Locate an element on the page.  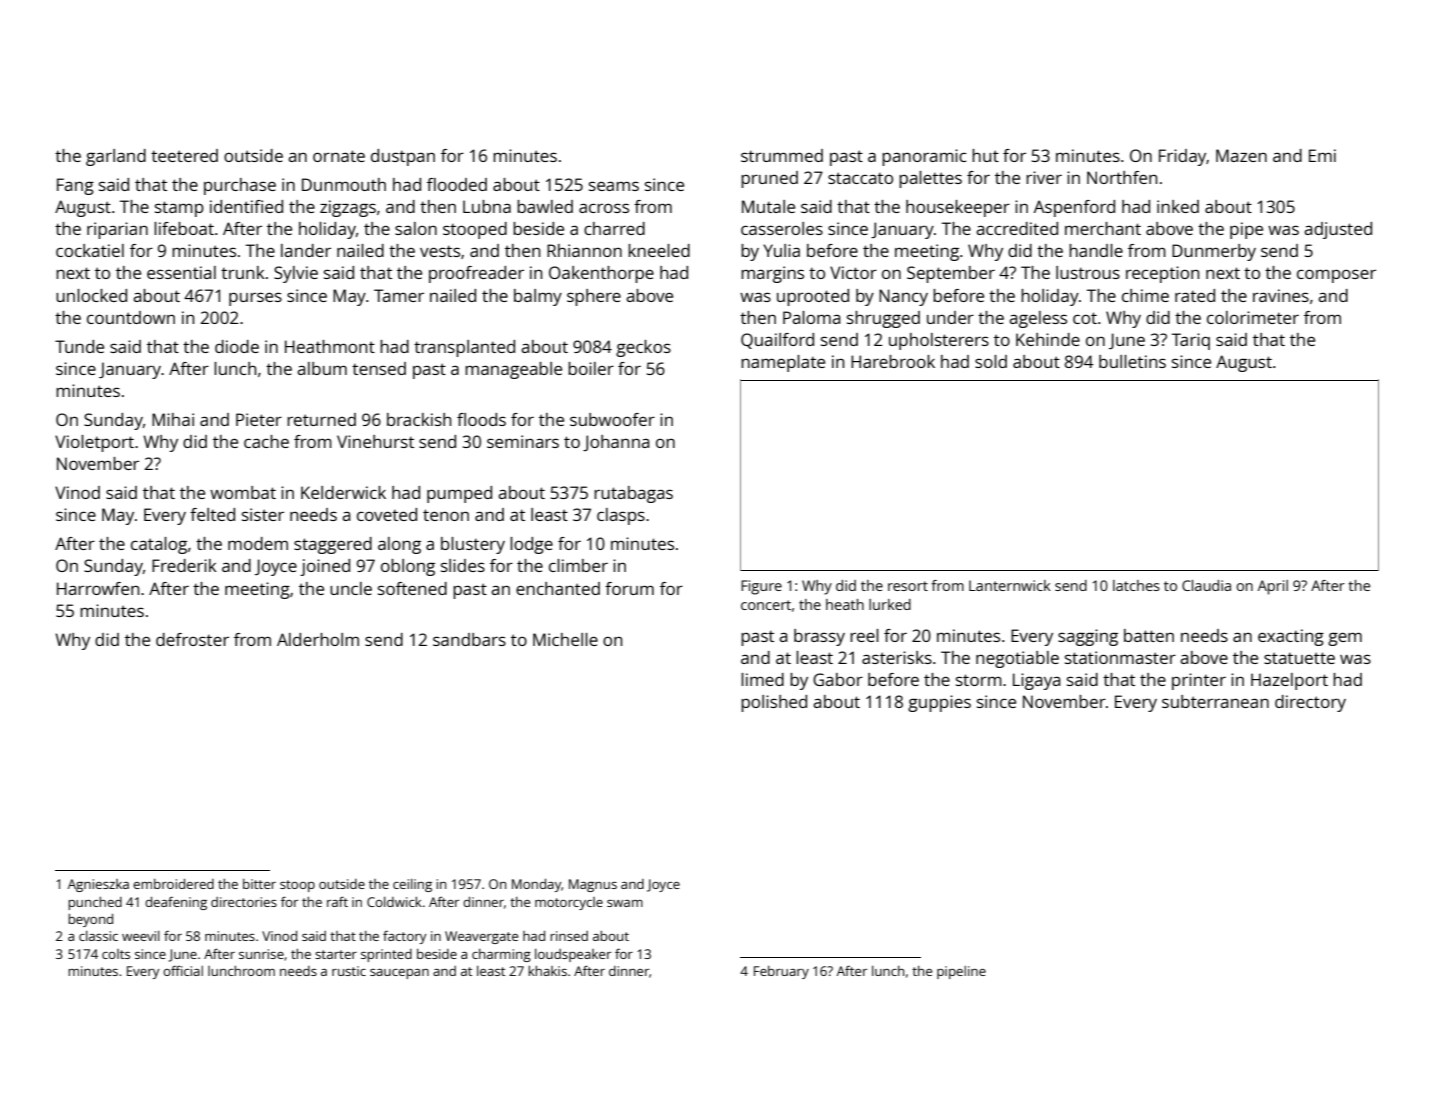
loudspeaker is located at coordinates (573, 955).
